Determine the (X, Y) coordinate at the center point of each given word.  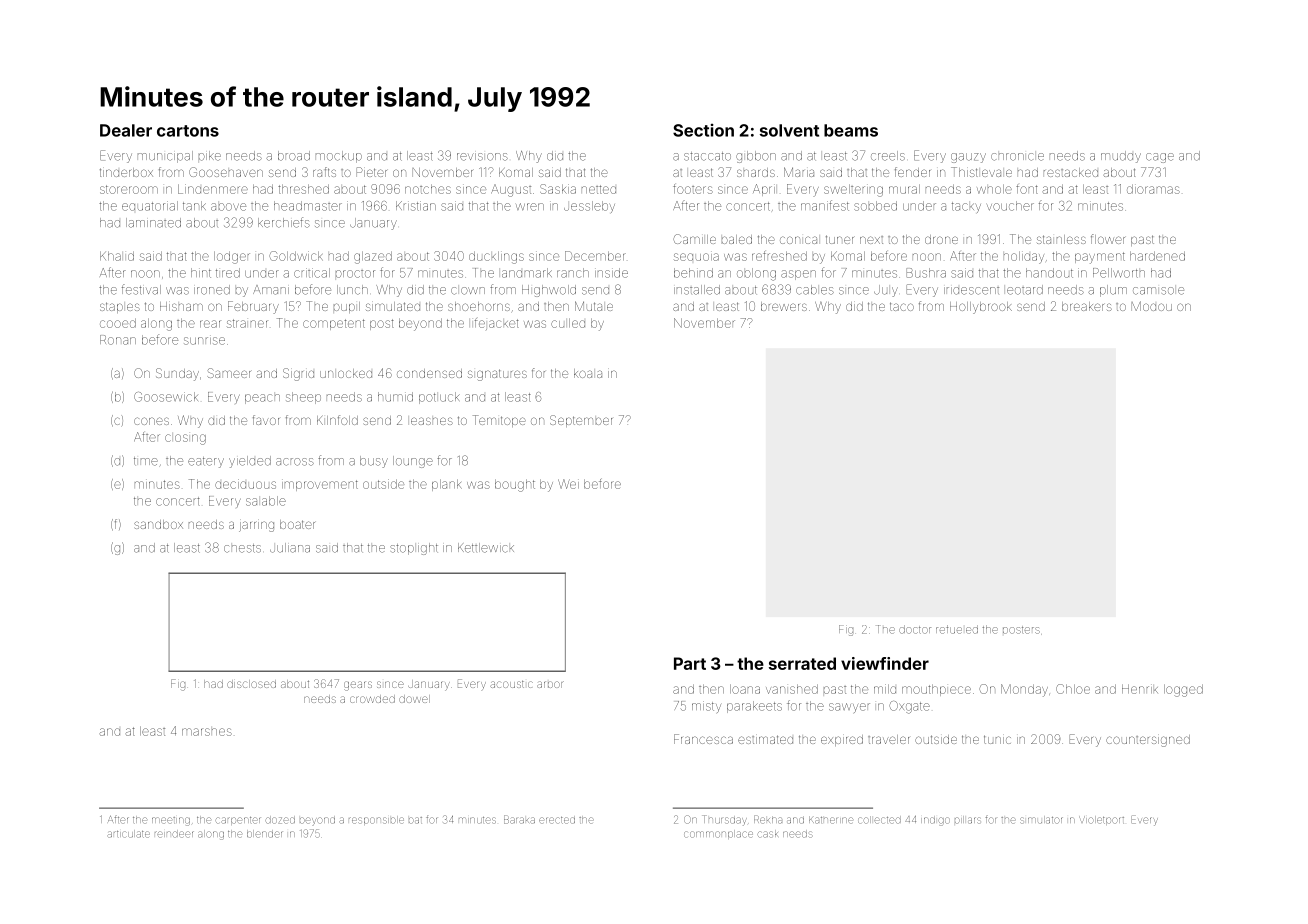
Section (703, 130)
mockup (339, 157)
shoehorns (479, 306)
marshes (207, 732)
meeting (171, 821)
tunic (997, 739)
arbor (550, 684)
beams (851, 130)
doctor (915, 629)
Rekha (768, 820)
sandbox (158, 524)
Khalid (117, 256)
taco (902, 306)
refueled (957, 629)
